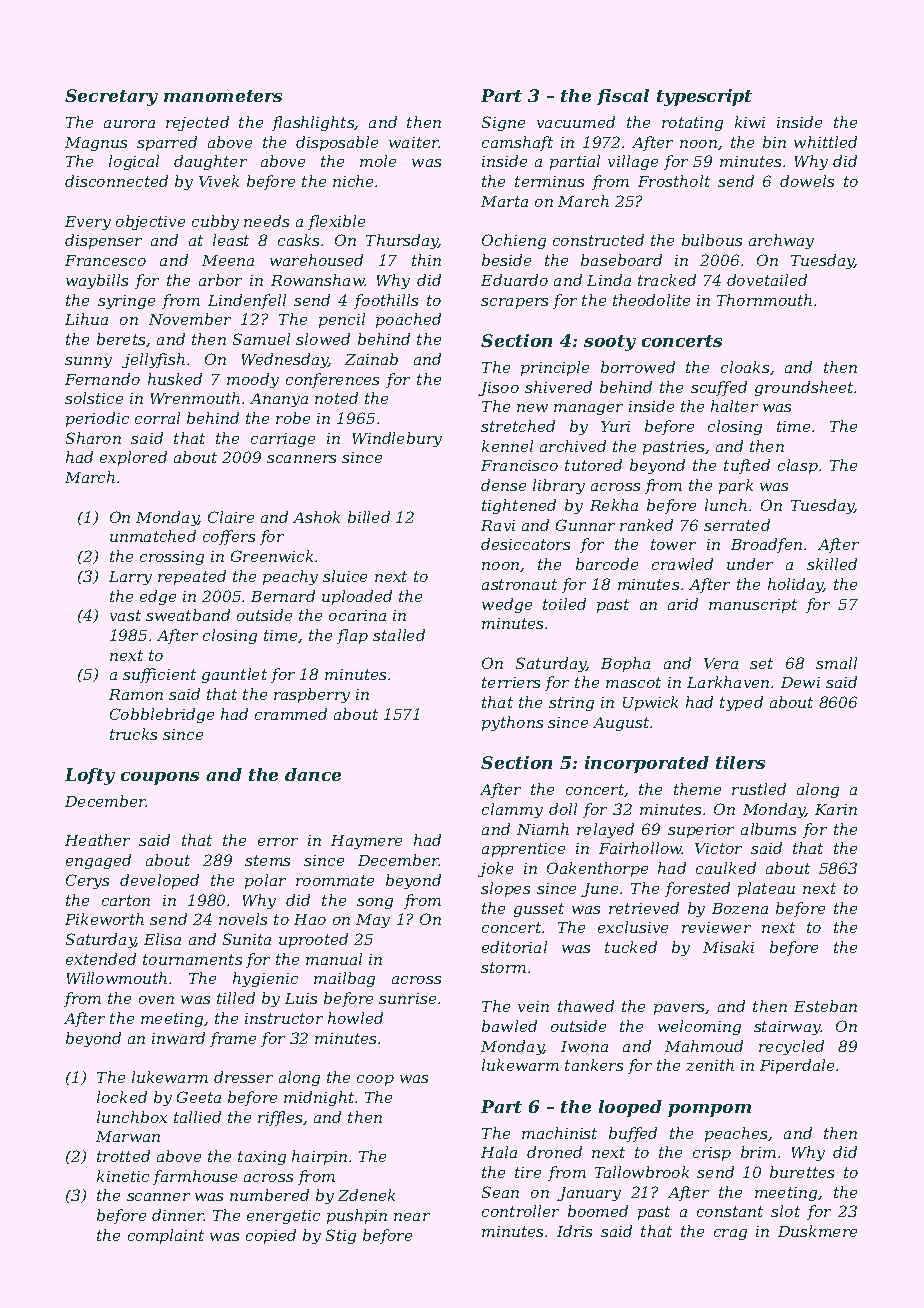 This screenshot has width=924, height=1308. What do you see at coordinates (802, 1172) in the screenshot?
I see `burettes` at bounding box center [802, 1172].
